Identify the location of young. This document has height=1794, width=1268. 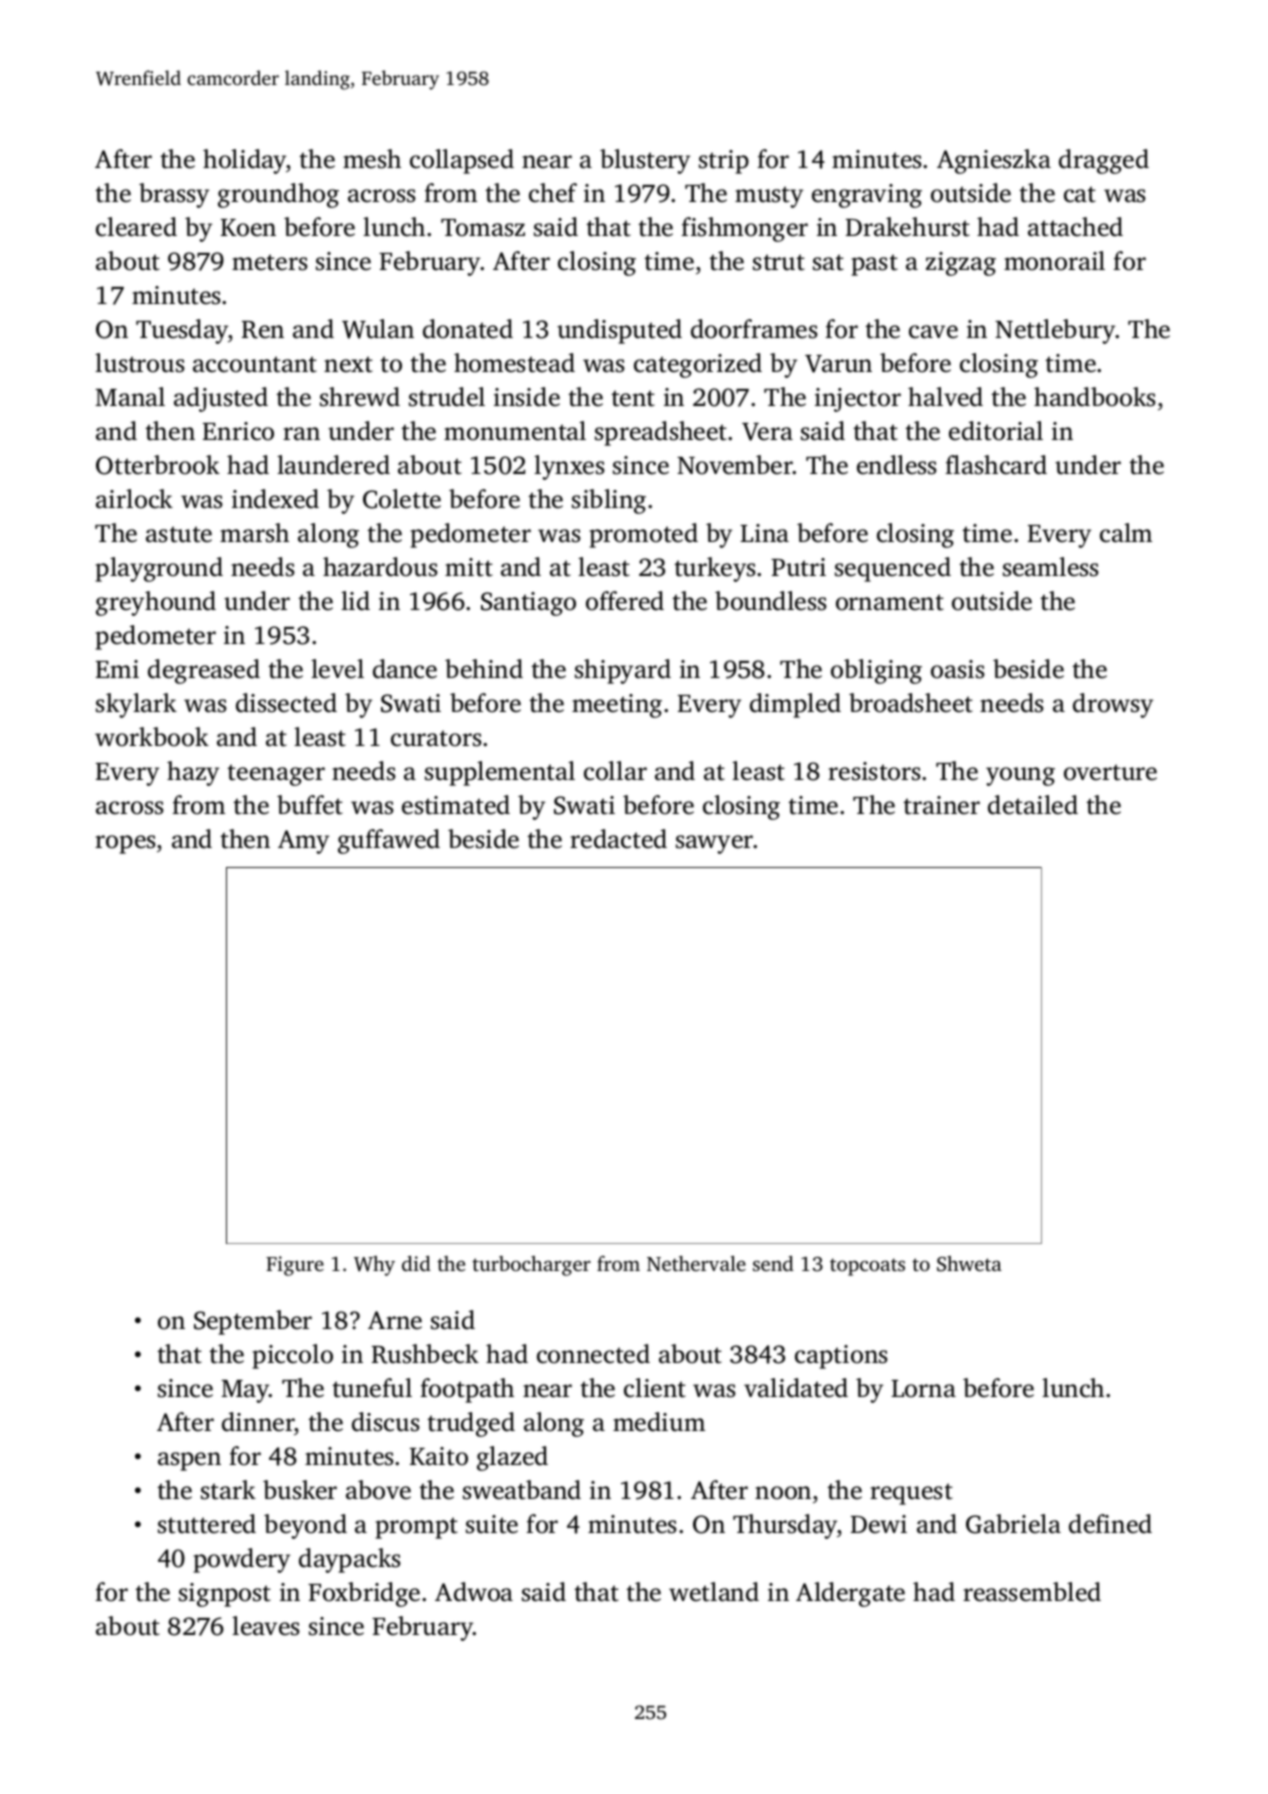
(1020, 776).
